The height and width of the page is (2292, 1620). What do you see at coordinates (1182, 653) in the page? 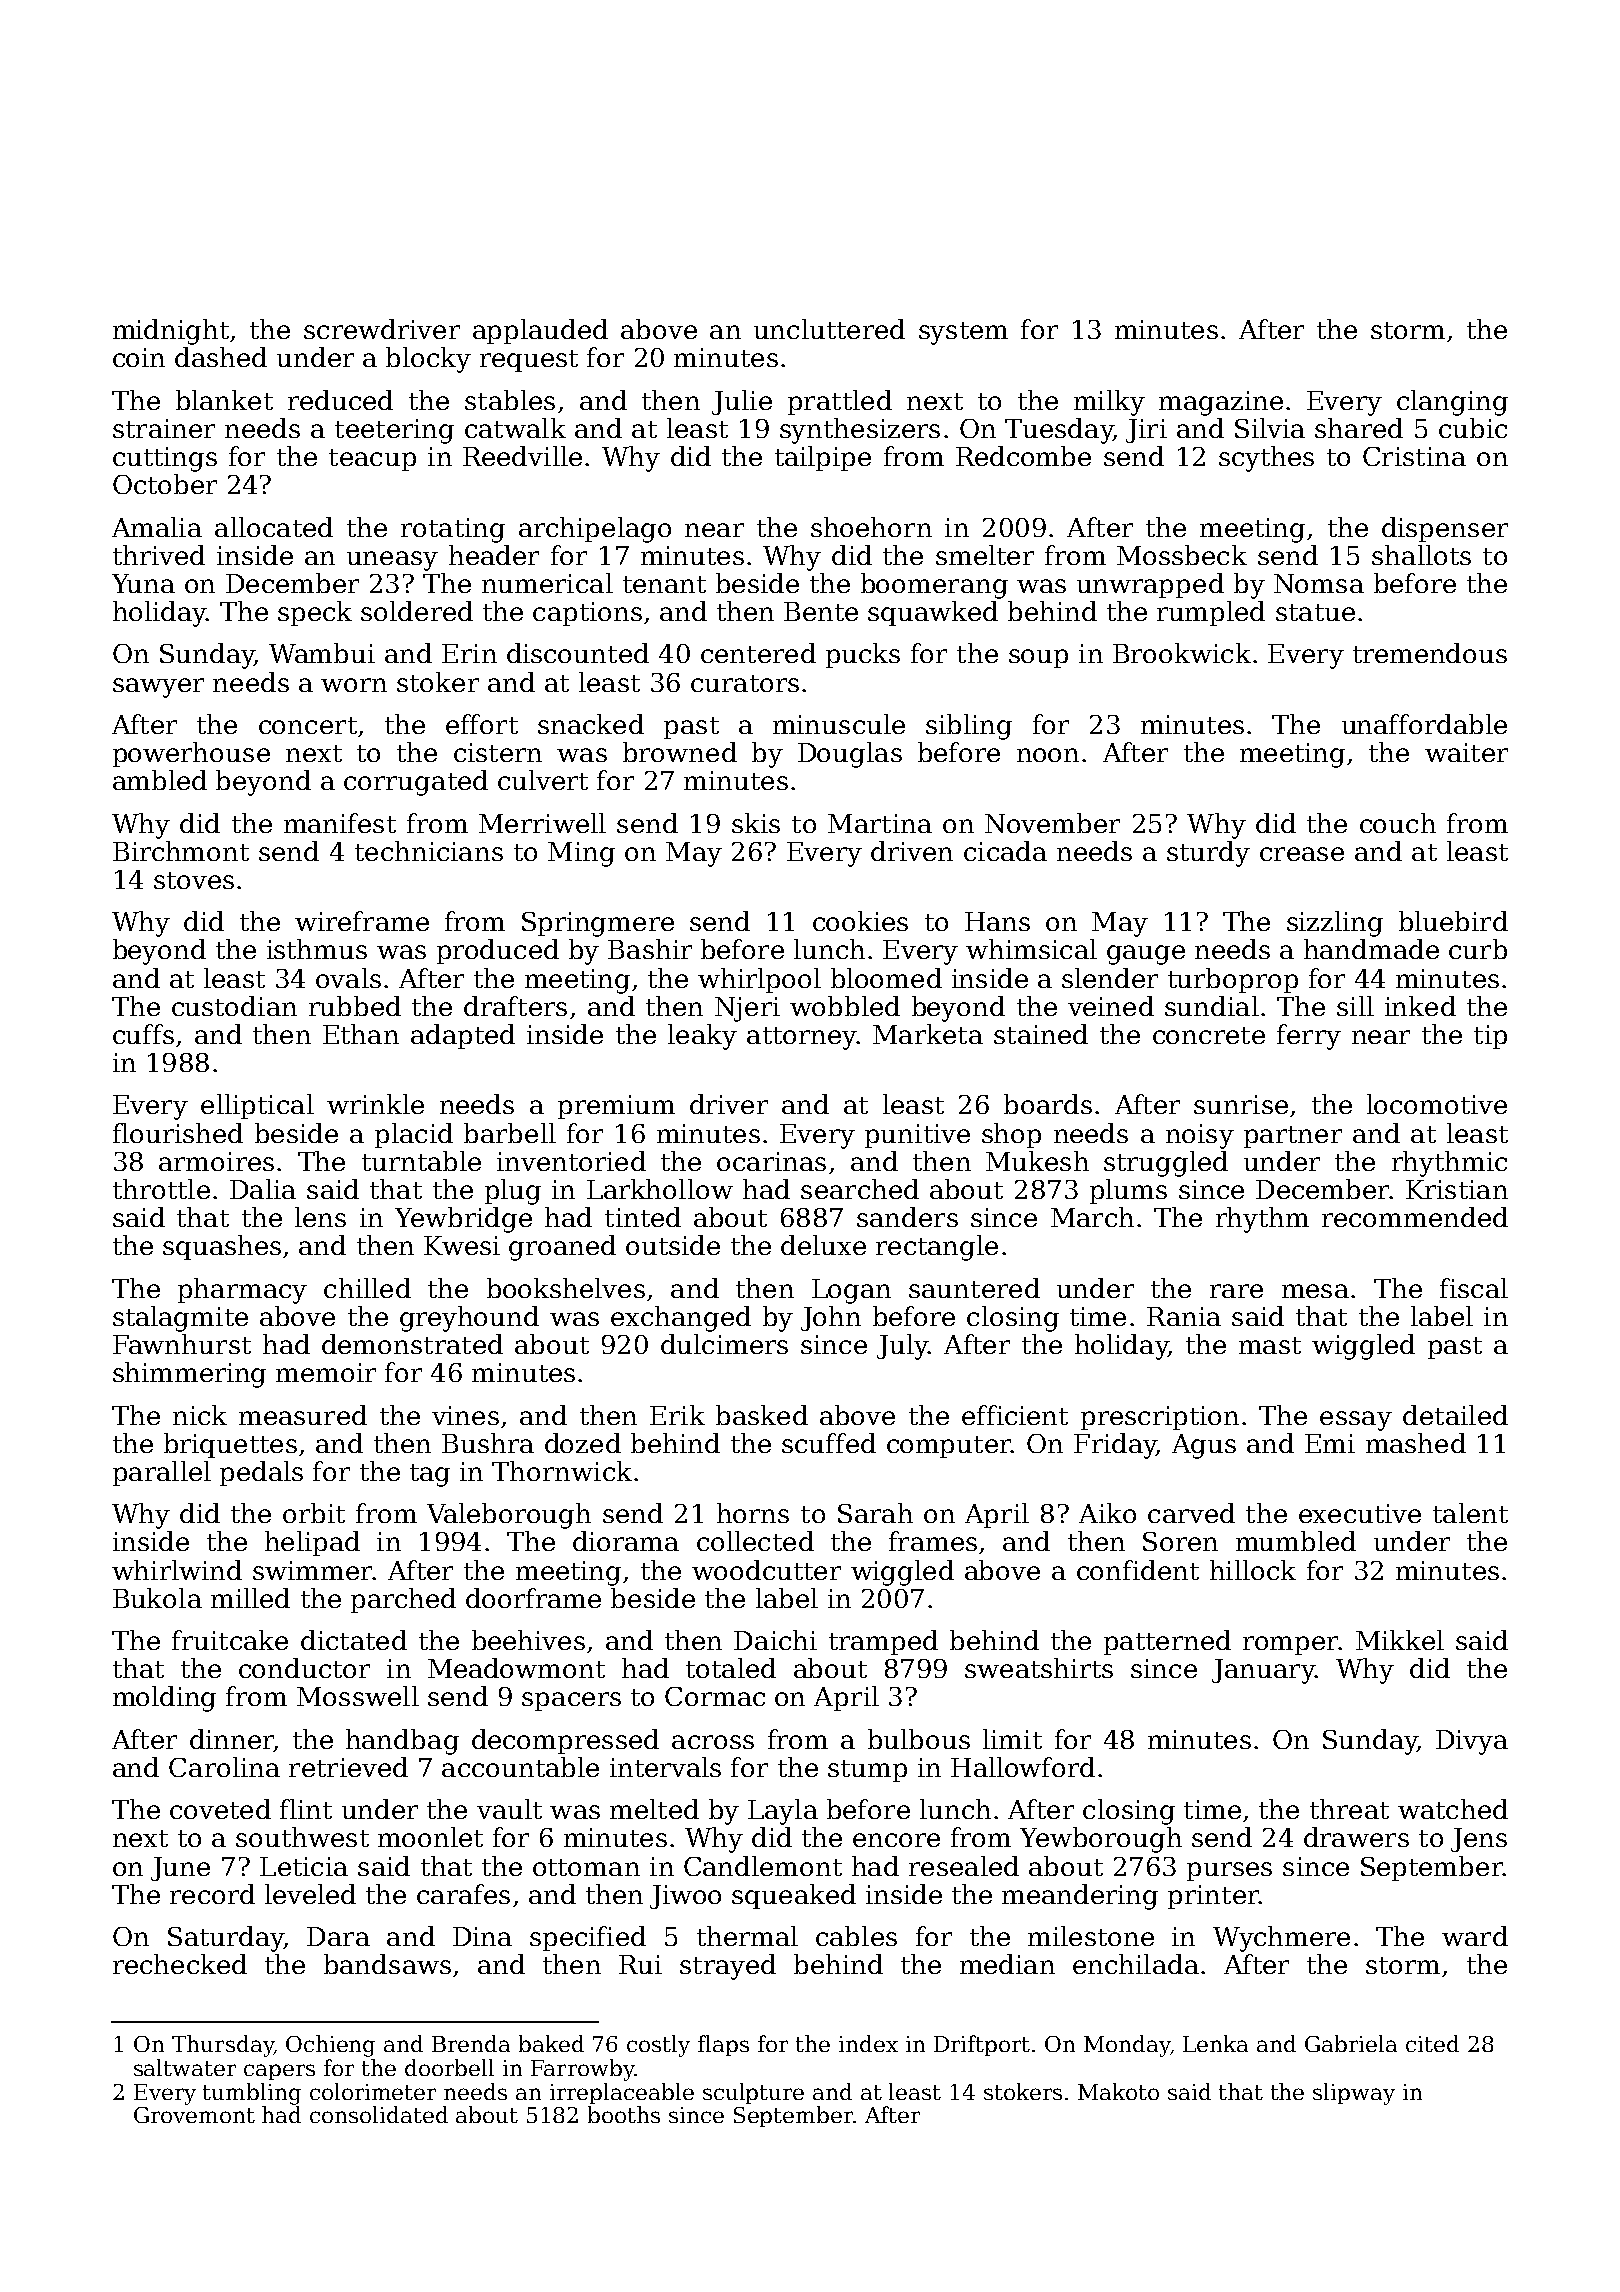
I see `Brookwick` at bounding box center [1182, 653].
